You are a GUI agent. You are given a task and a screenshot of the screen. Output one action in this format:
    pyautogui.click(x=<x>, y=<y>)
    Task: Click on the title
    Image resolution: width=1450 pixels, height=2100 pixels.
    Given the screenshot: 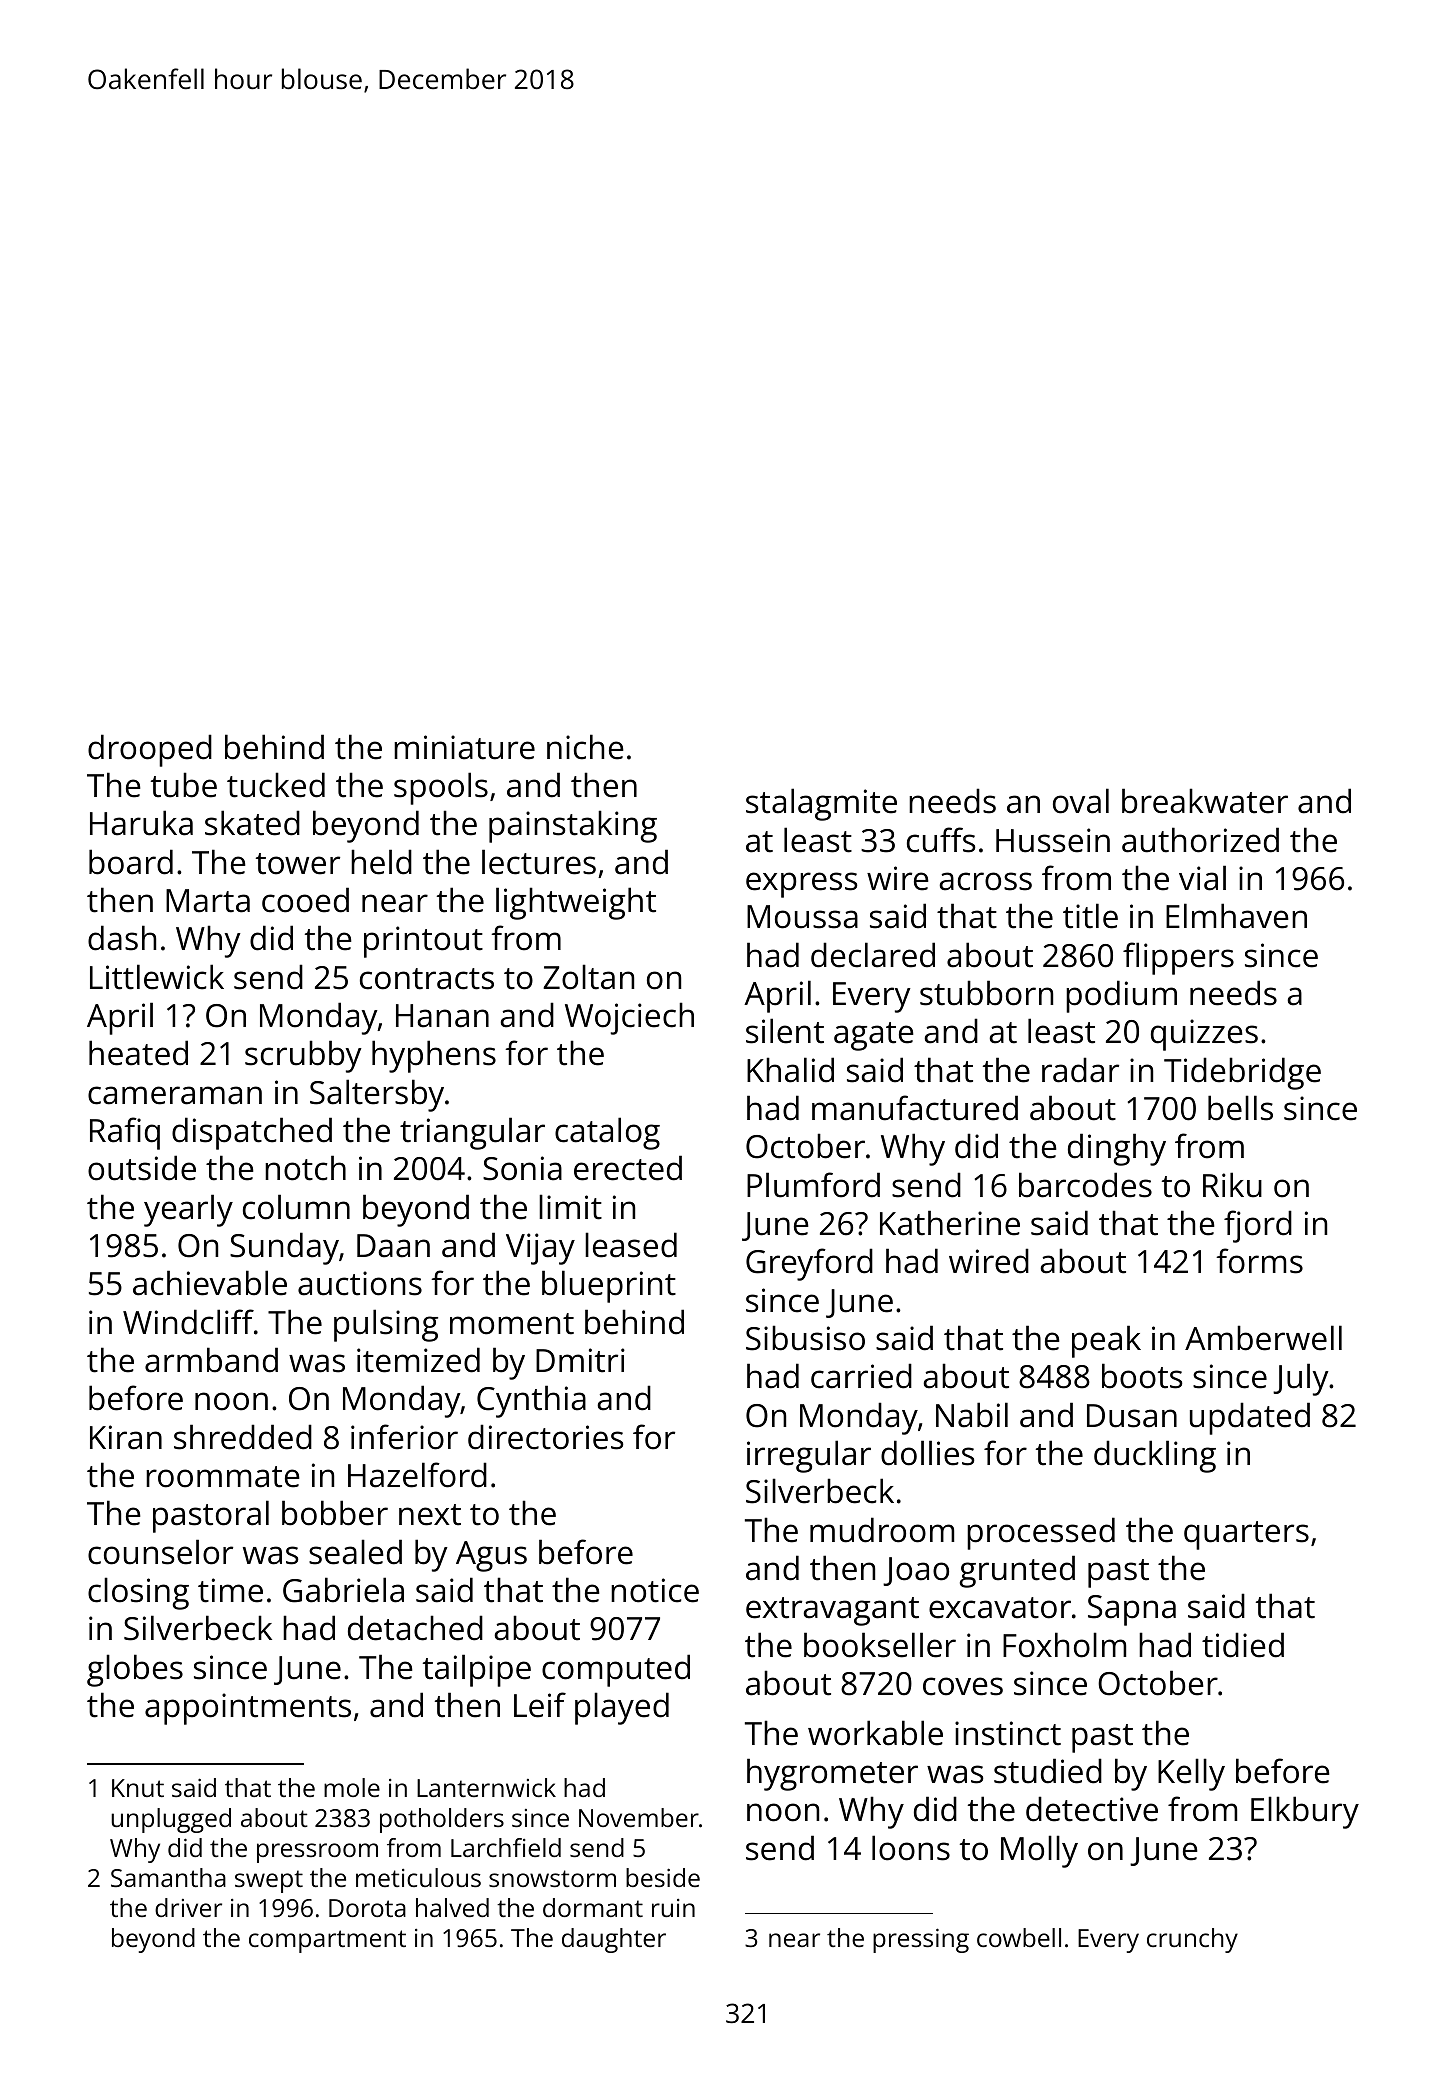 What is the action you would take?
    pyautogui.click(x=1090, y=916)
